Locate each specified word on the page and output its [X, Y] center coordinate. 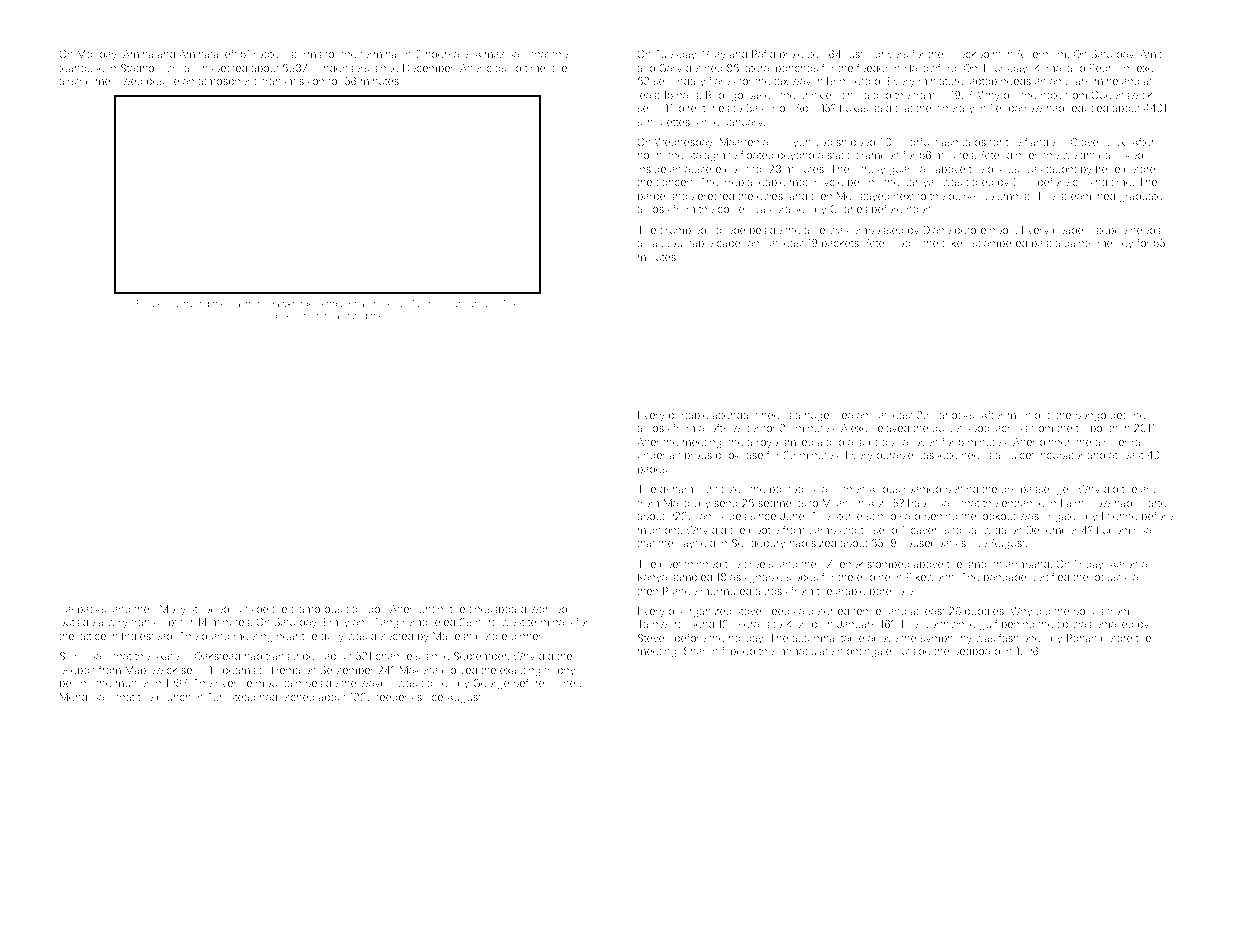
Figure [150, 304]
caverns [930, 531]
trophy [559, 671]
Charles [849, 209]
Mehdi [74, 697]
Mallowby [687, 504]
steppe [1110, 231]
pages [652, 471]
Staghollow [147, 69]
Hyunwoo [808, 143]
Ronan [1082, 638]
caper [730, 245]
